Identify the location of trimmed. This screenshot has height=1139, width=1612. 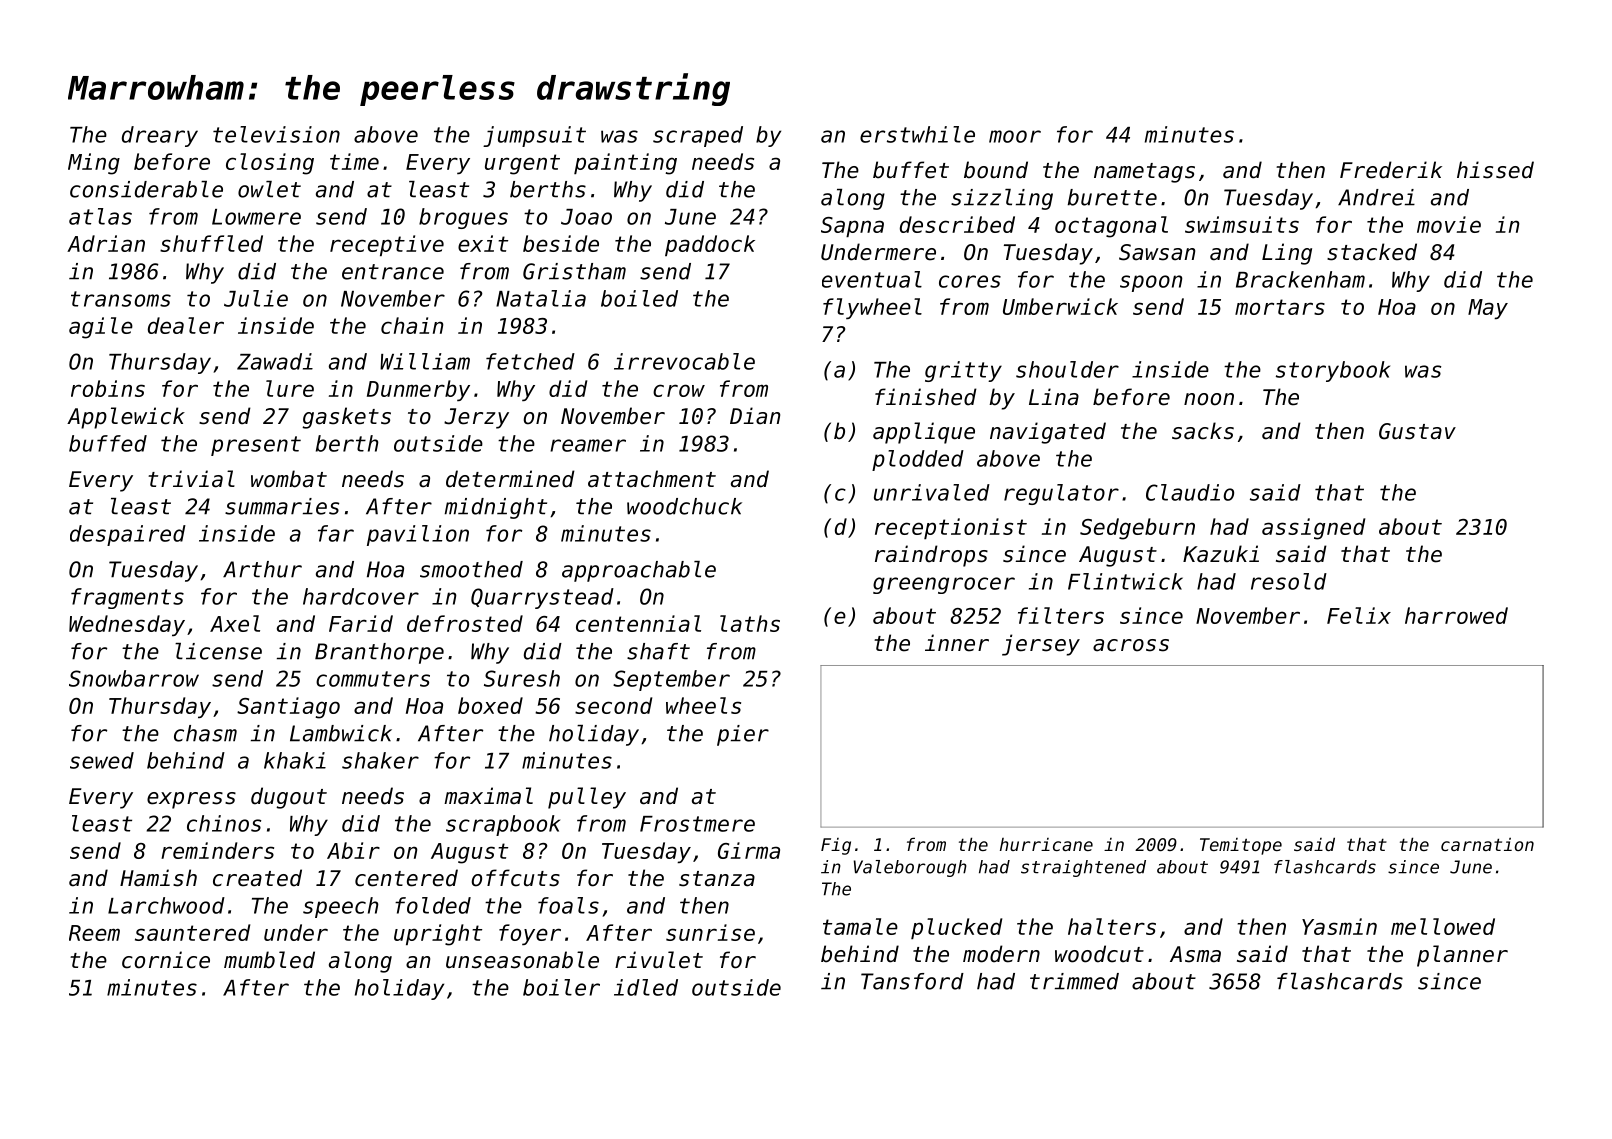
(1074, 981).
